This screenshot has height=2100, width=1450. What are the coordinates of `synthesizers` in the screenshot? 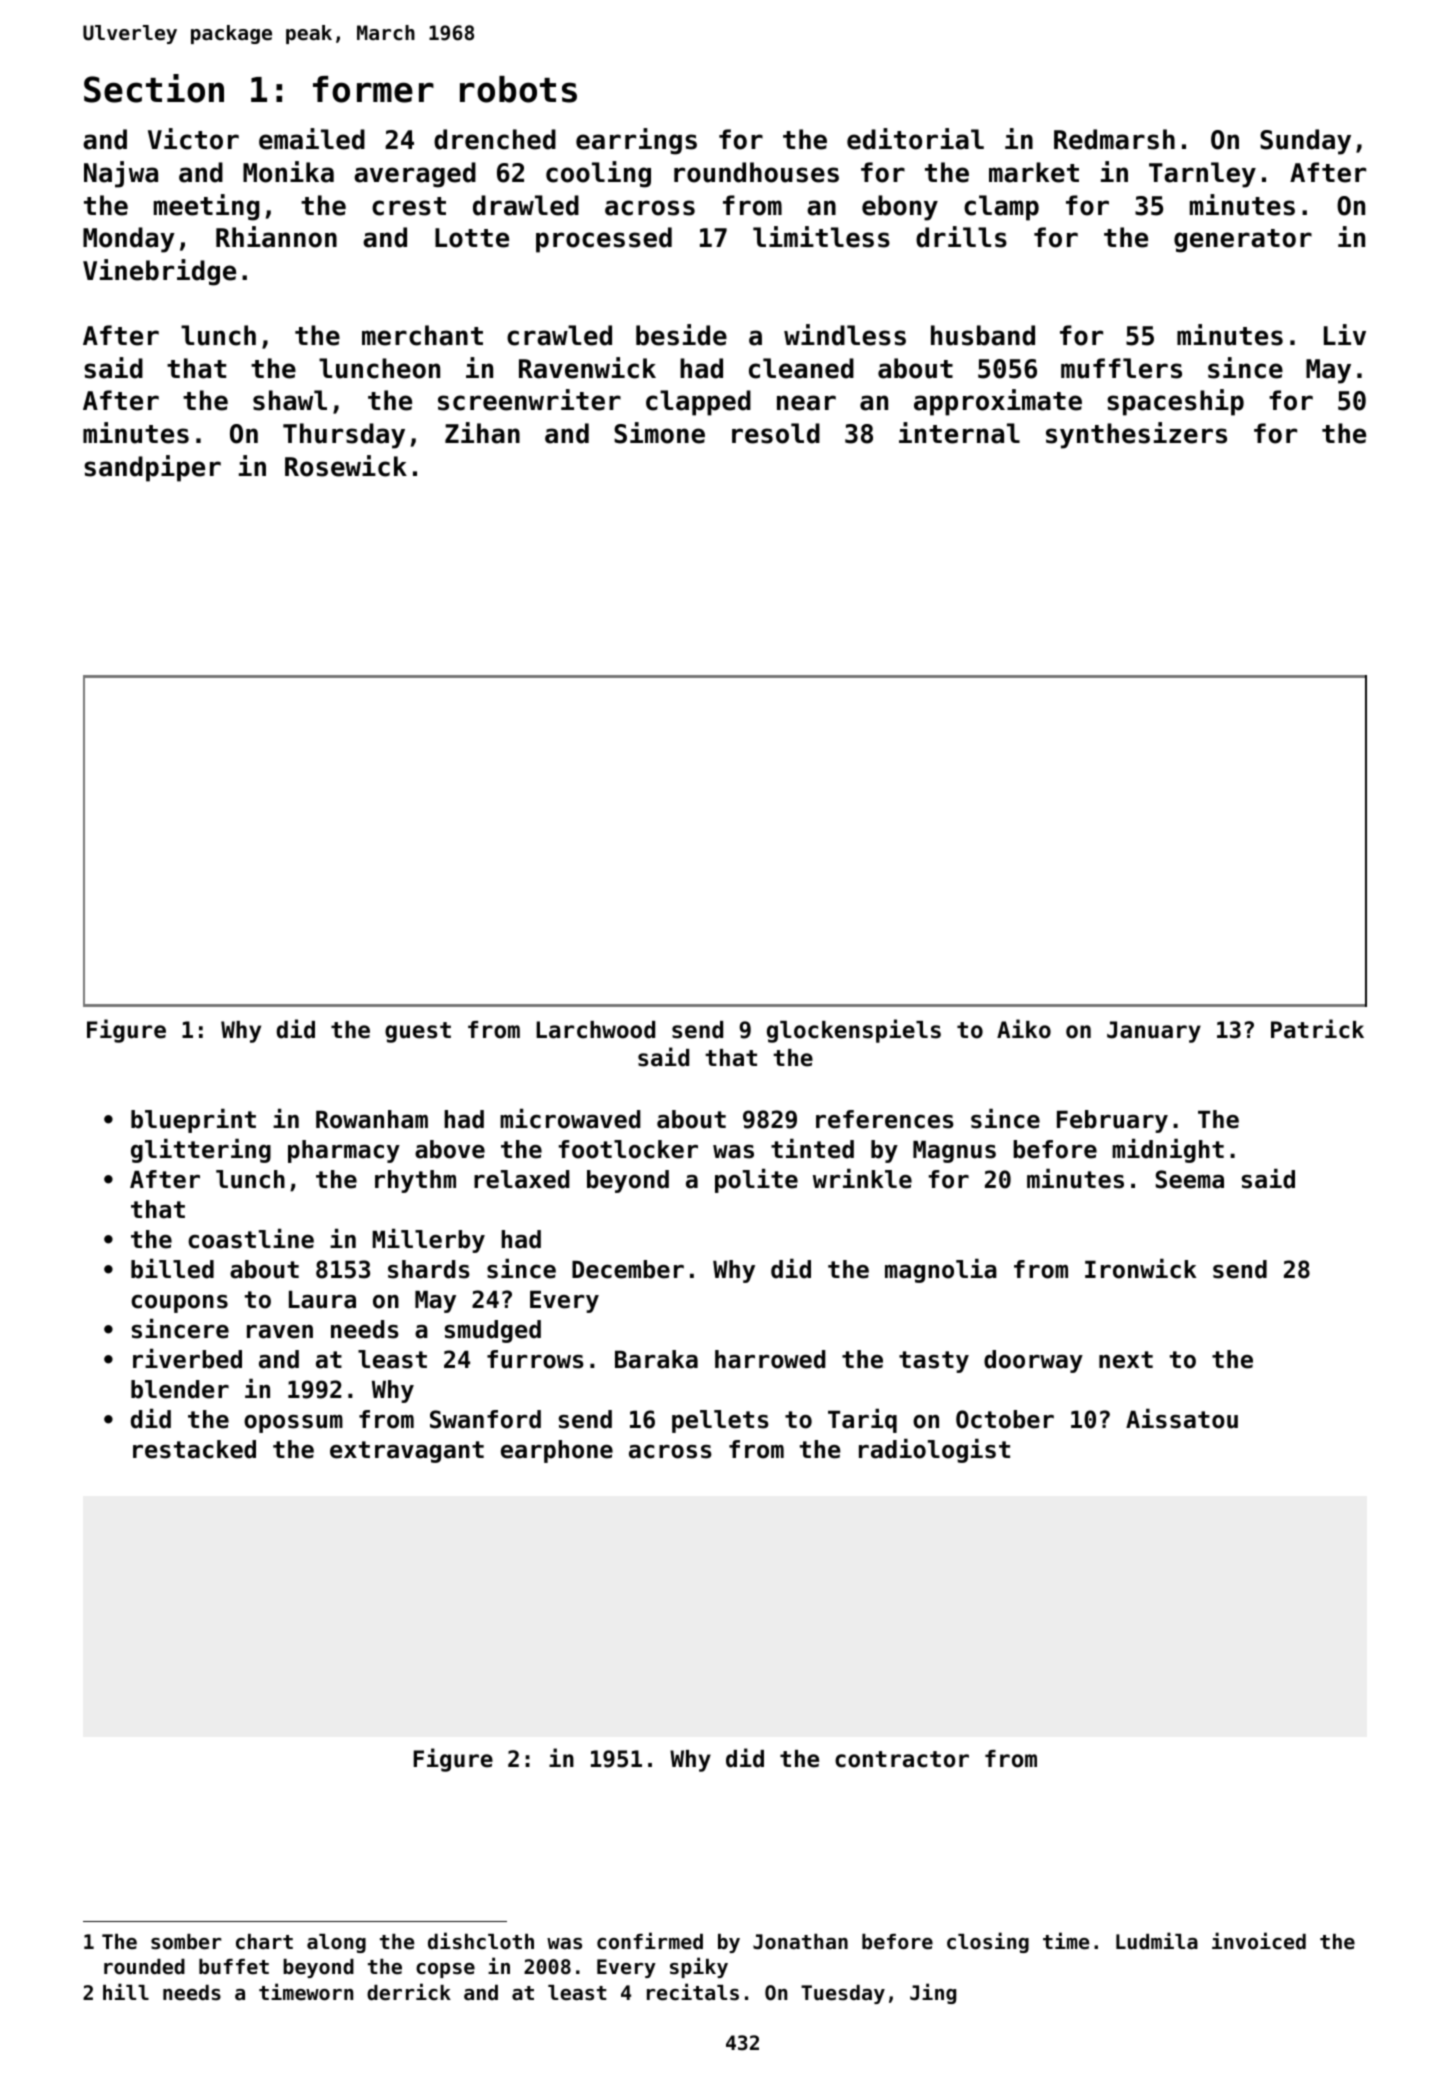 It's located at (1136, 435).
